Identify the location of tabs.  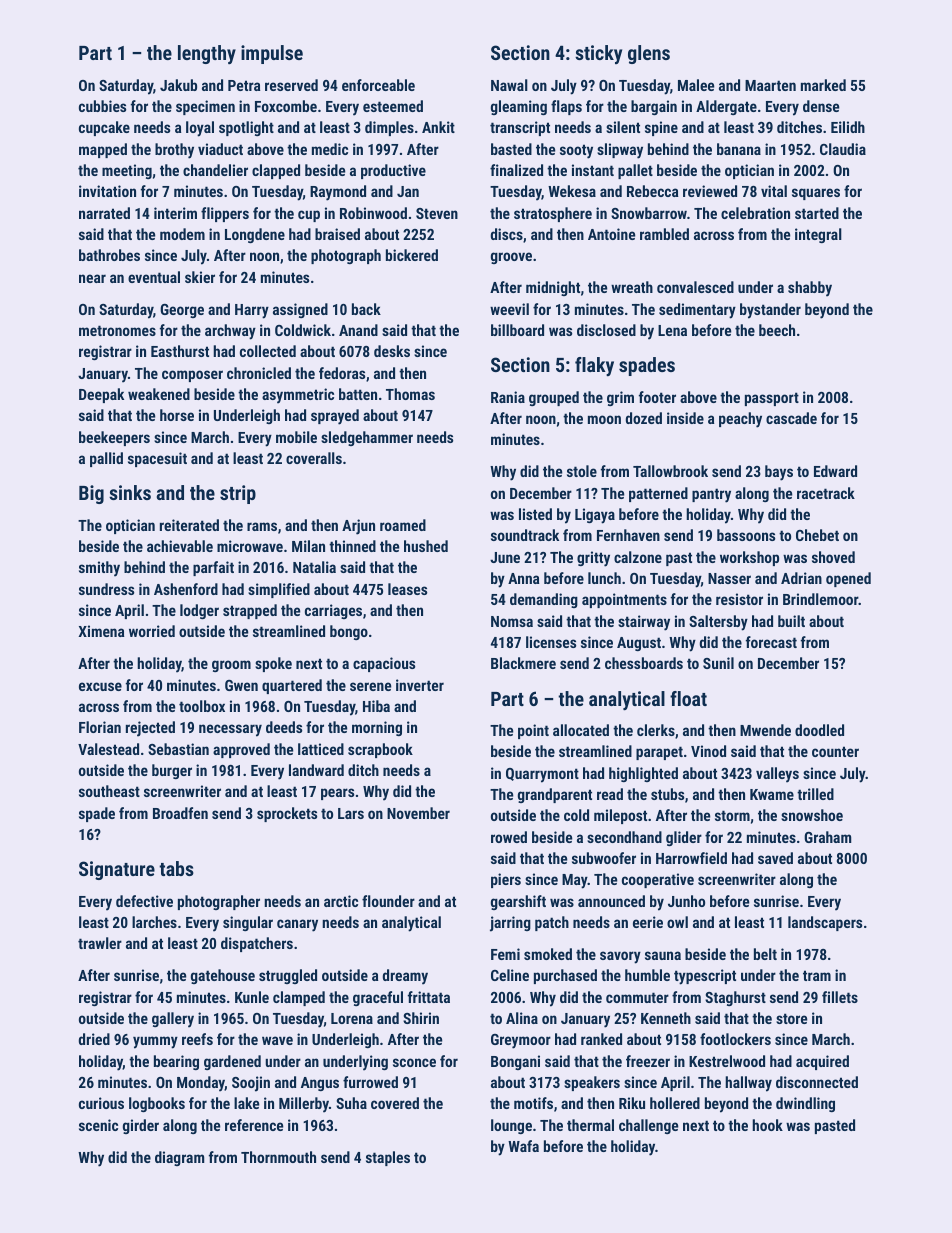
(176, 868).
